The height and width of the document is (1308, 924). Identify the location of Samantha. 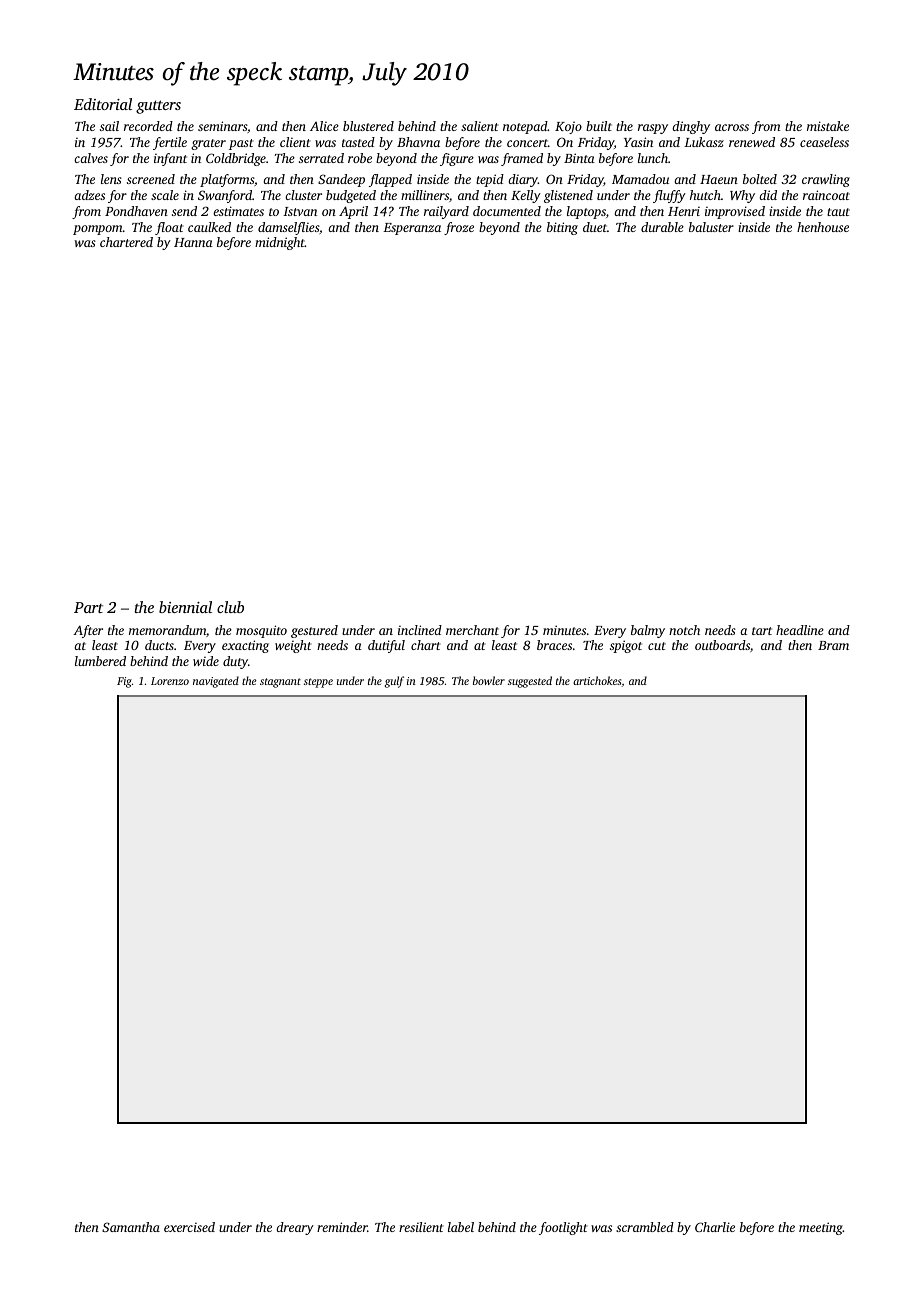
(131, 1227).
